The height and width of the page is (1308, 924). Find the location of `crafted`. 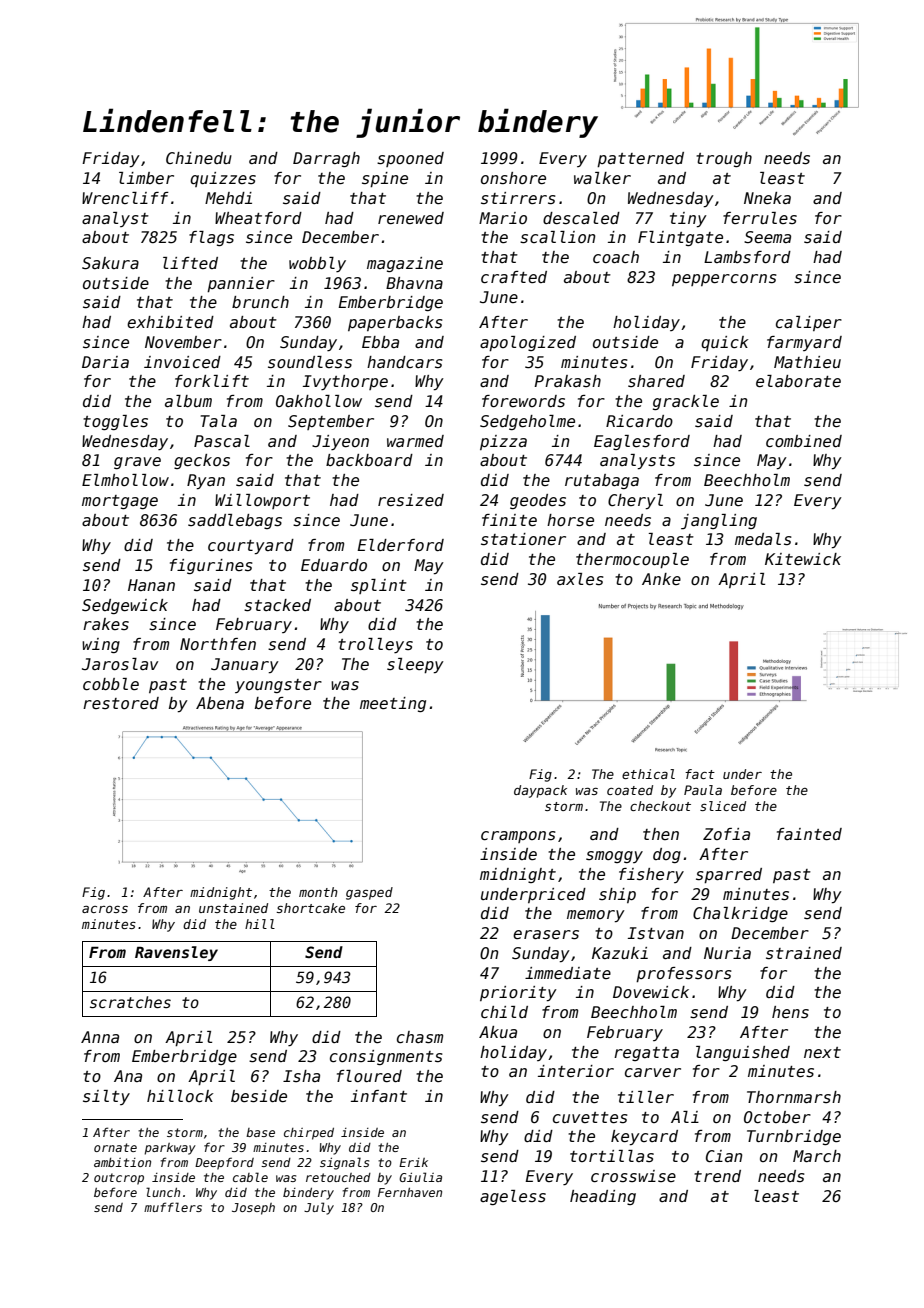

crafted is located at coordinates (514, 277).
